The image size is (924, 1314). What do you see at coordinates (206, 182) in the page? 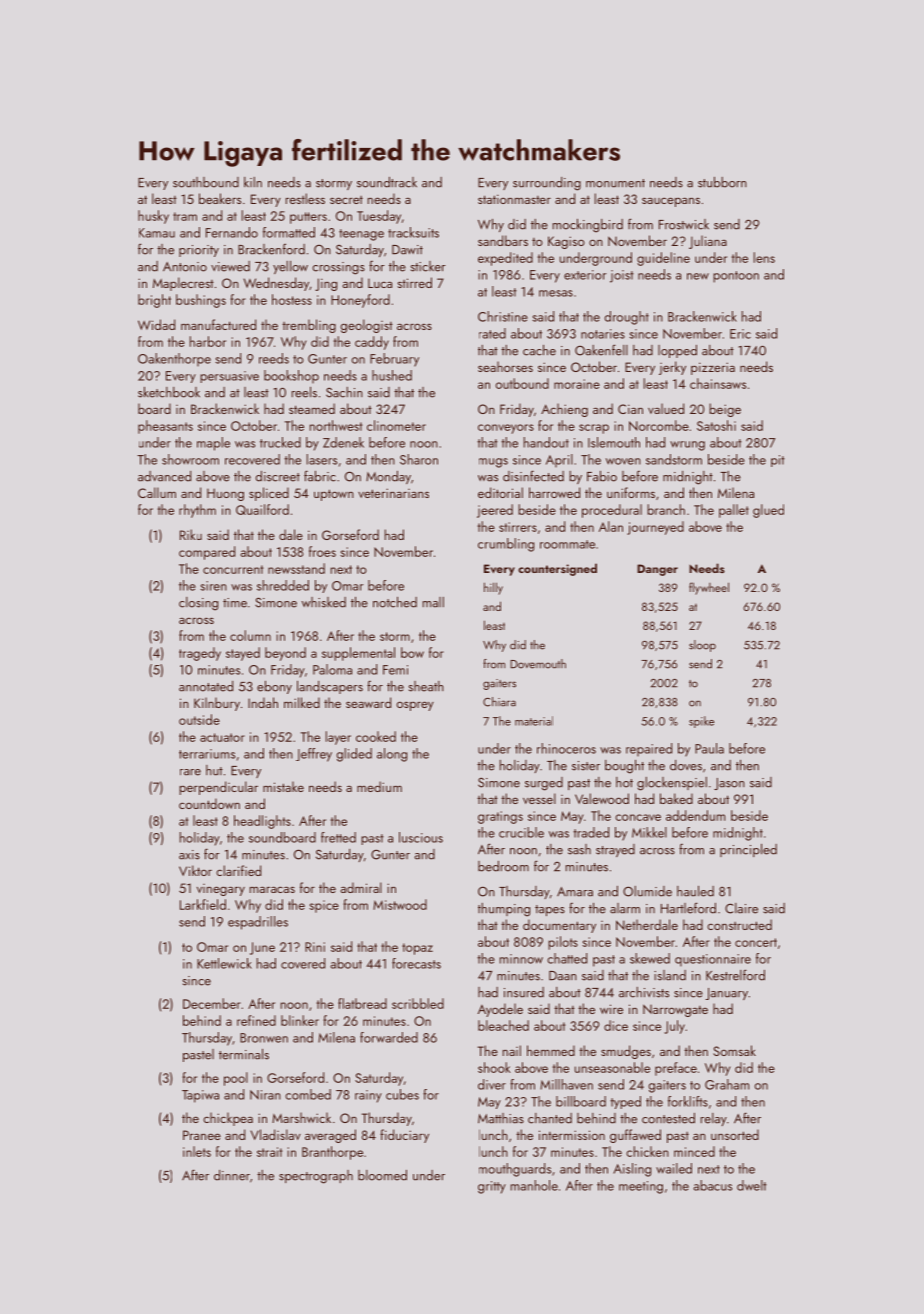
I see `southbound` at bounding box center [206, 182].
